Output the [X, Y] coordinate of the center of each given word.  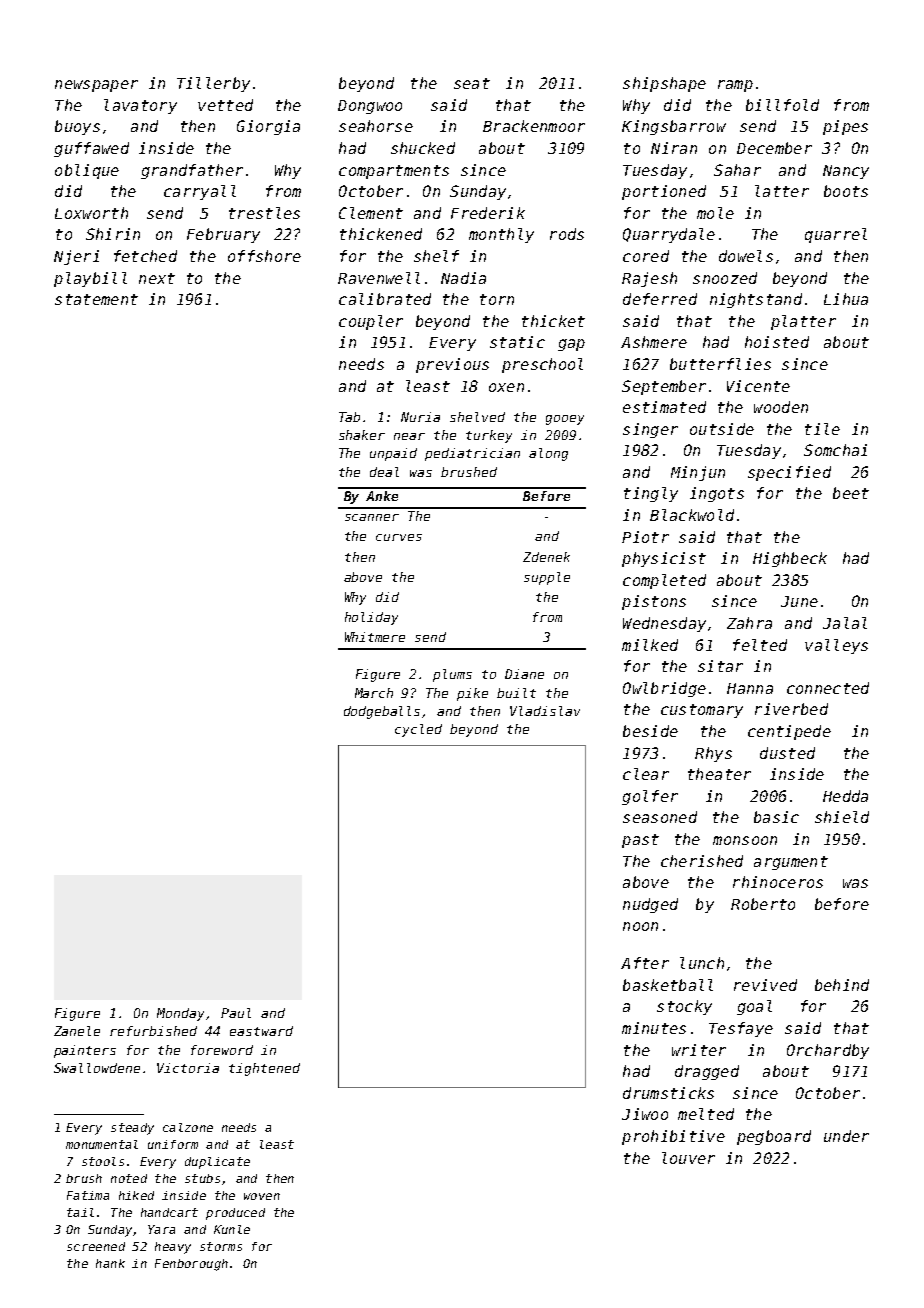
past [640, 841]
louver [688, 1158]
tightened [264, 1069]
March [374, 693]
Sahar [737, 170]
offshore [264, 256]
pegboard [774, 1137]
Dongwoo [370, 107]
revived [765, 985]
